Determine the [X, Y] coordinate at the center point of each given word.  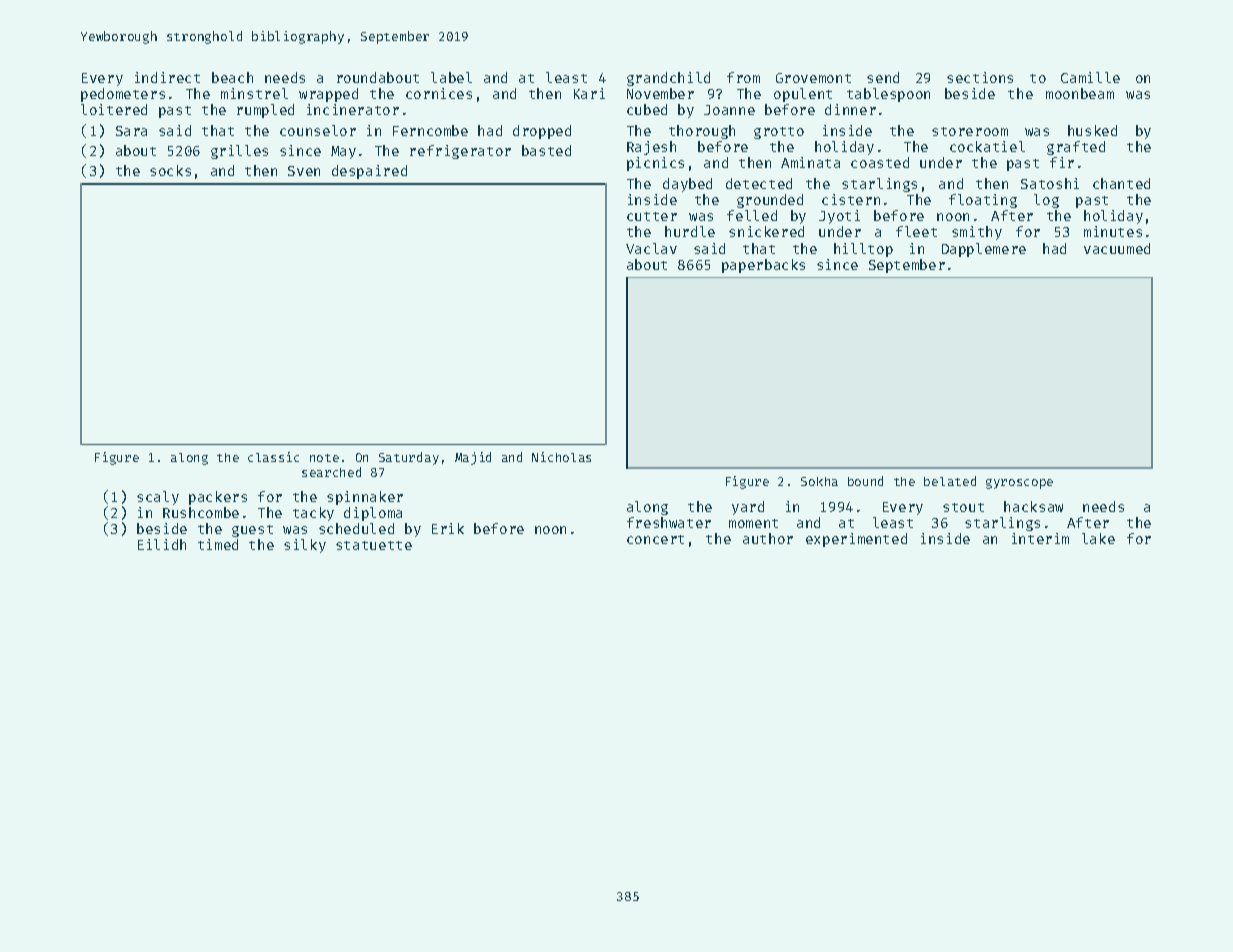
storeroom [970, 131]
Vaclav [651, 248]
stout [963, 507]
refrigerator [460, 152]
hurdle [690, 231]
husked [1092, 130]
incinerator [353, 109]
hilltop [863, 250]
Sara [131, 131]
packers [218, 498]
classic [273, 457]
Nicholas [561, 457]
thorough [702, 132]
